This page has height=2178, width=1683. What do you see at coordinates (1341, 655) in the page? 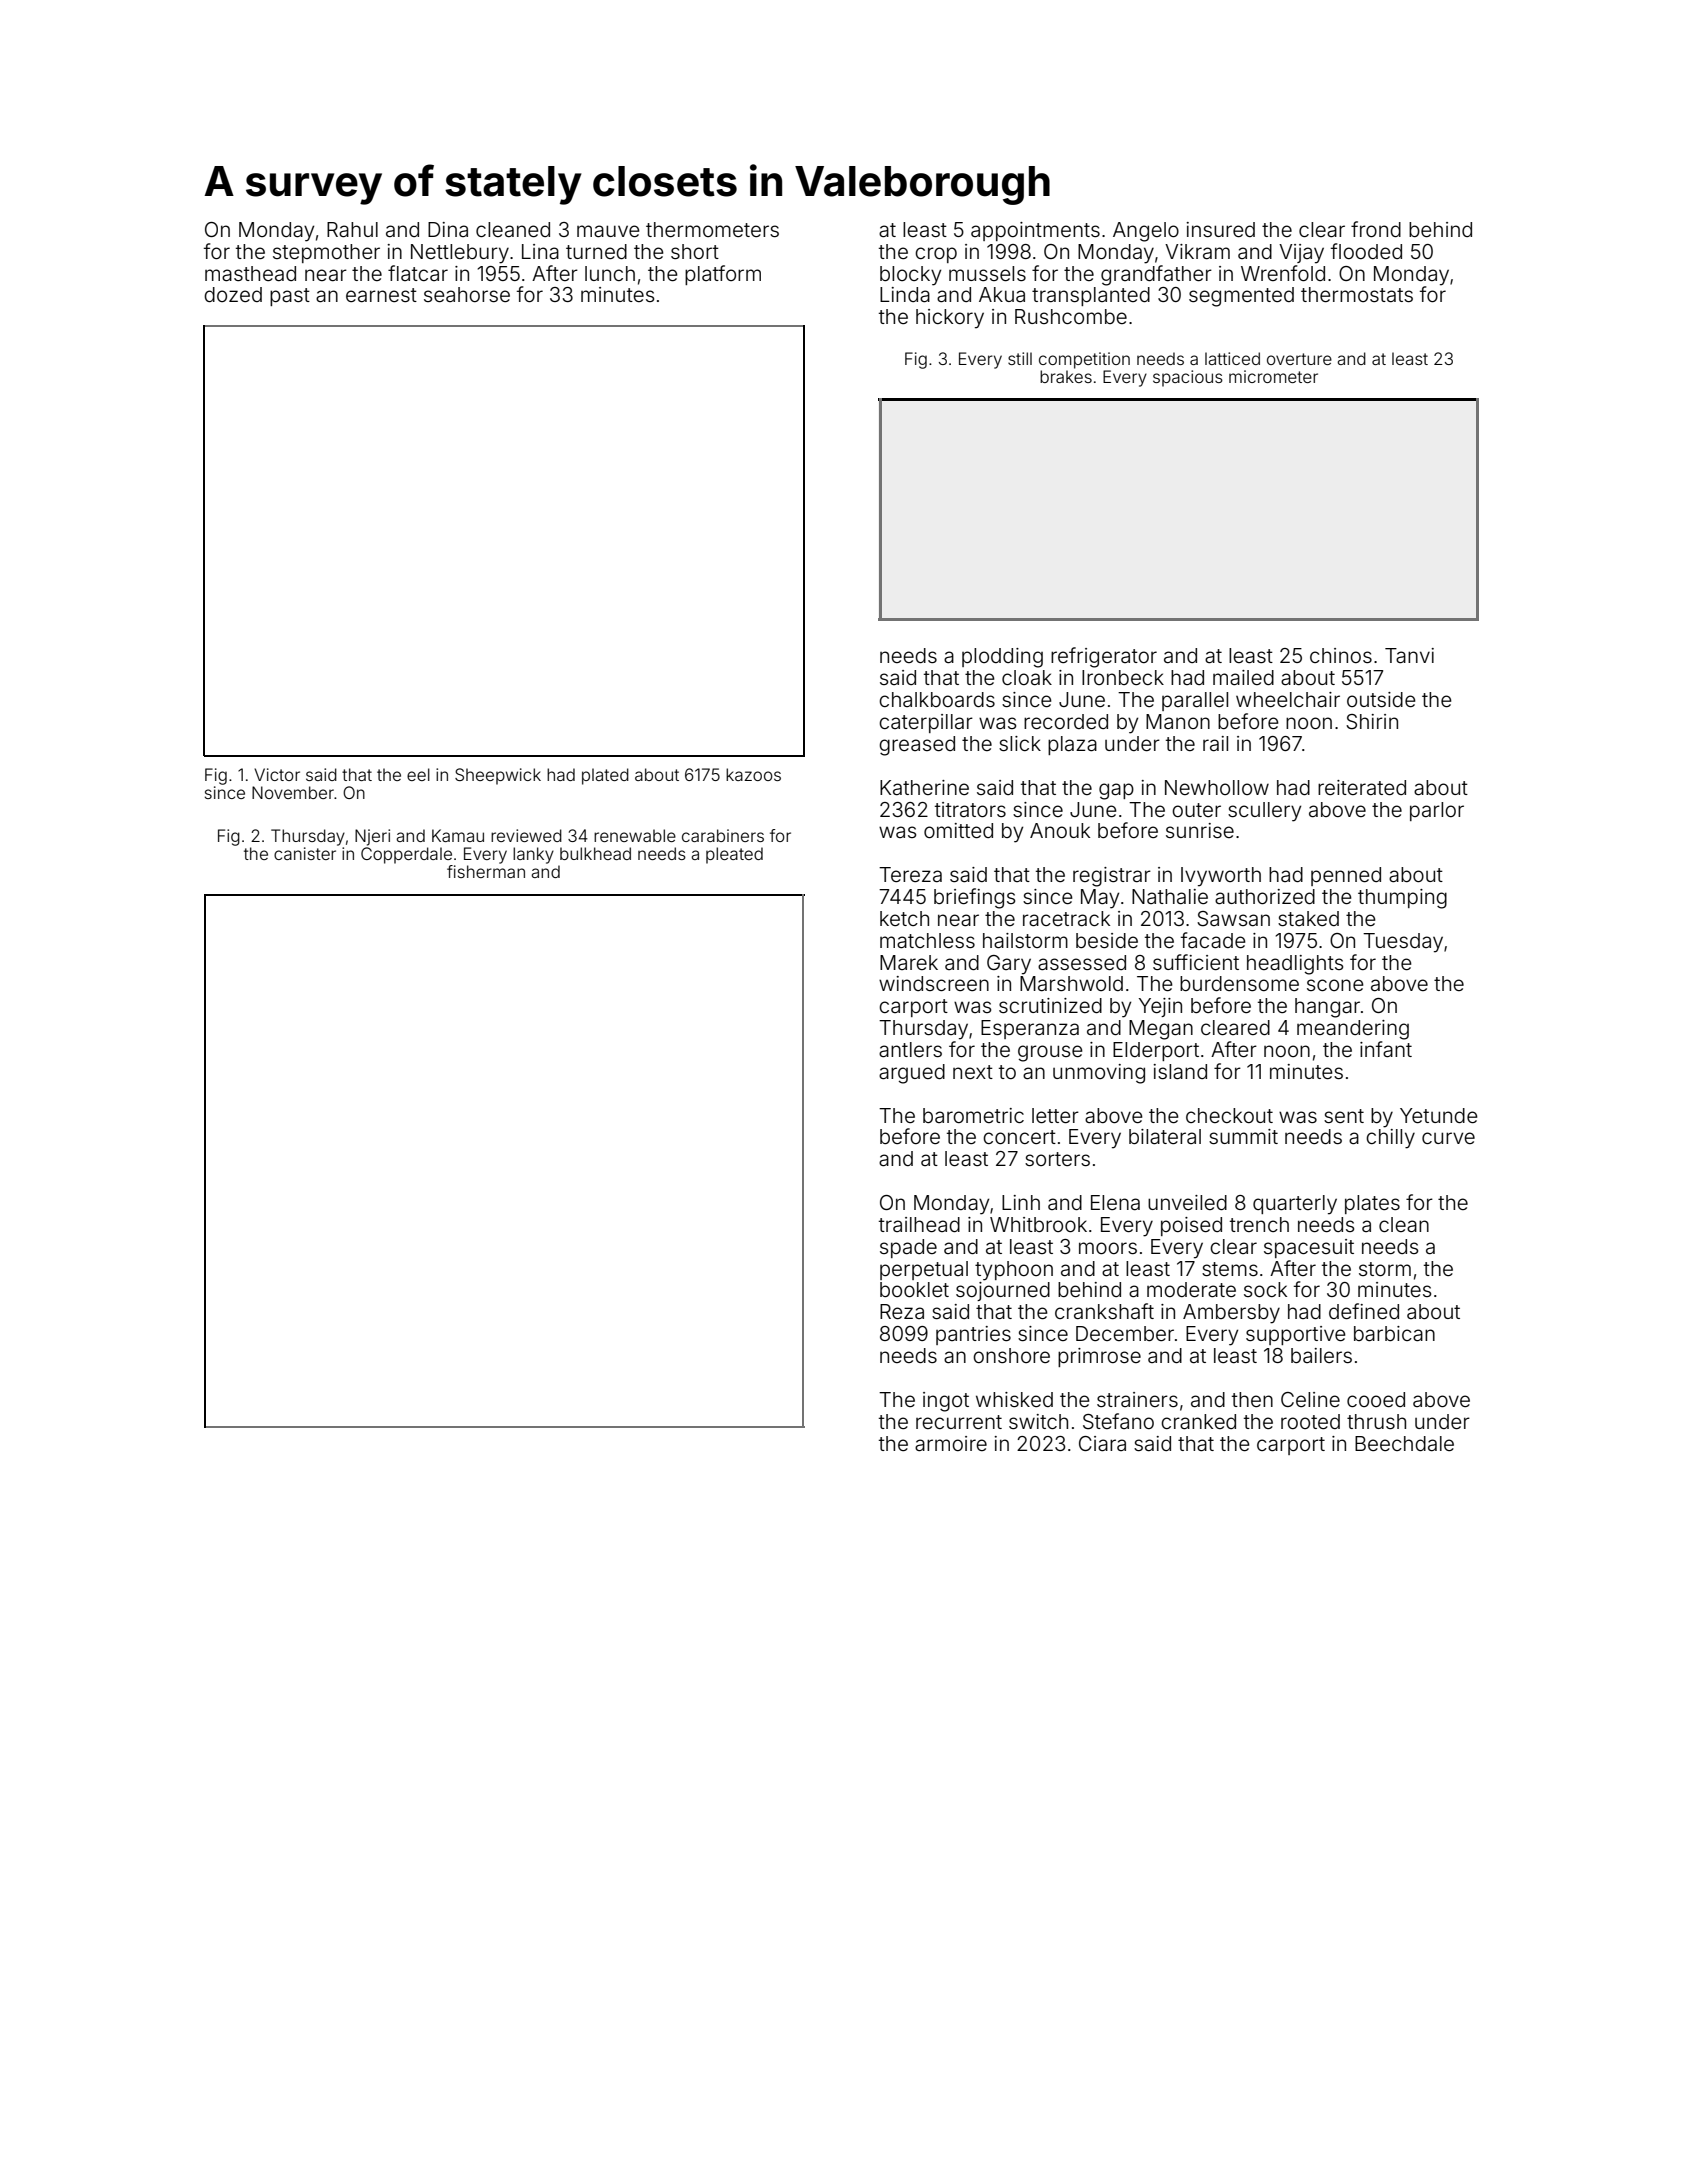
I see `chinos` at bounding box center [1341, 655].
